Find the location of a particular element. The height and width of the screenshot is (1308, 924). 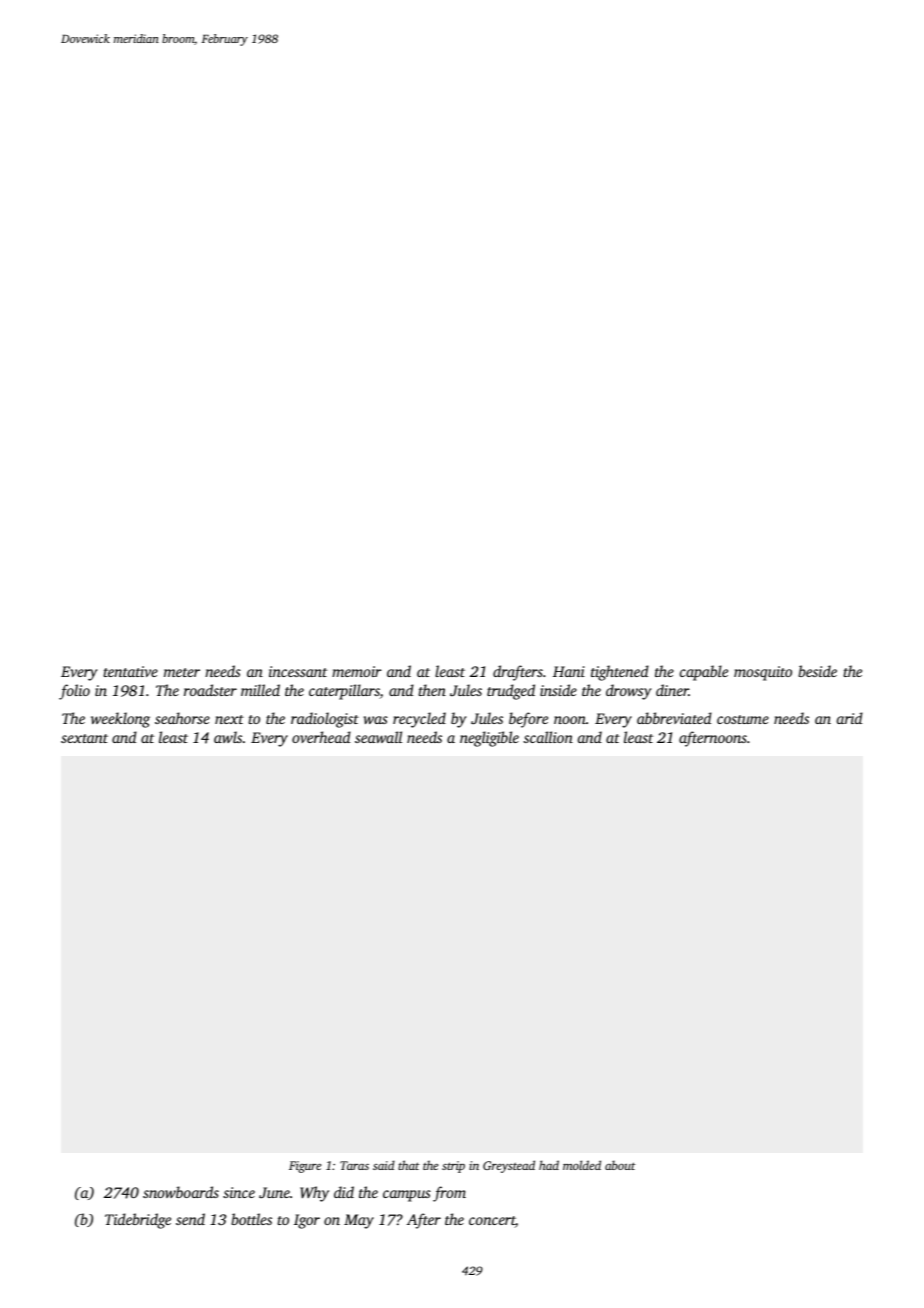

snowboards is located at coordinates (181, 1192).
